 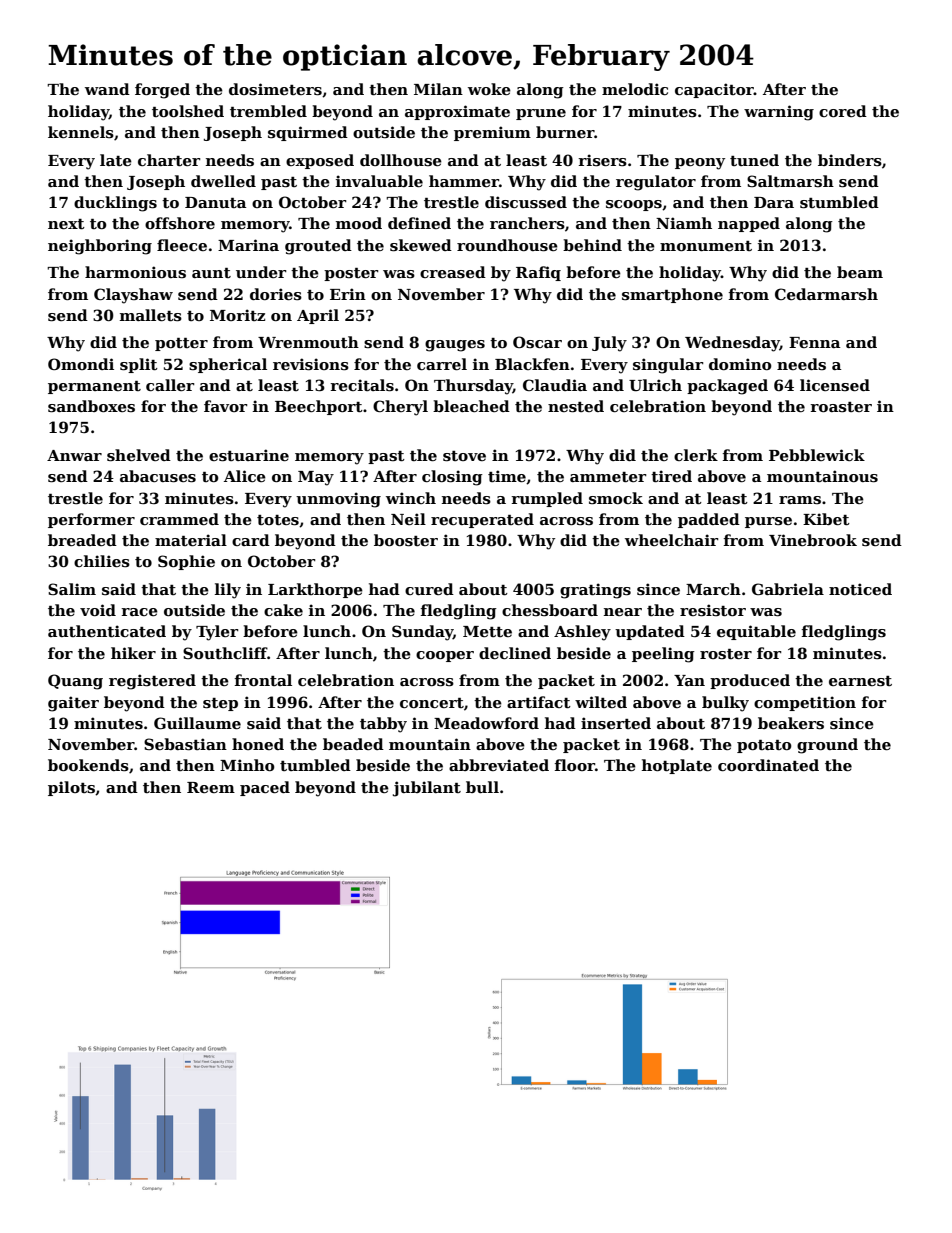 What do you see at coordinates (714, 90) in the image?
I see `capacitor` at bounding box center [714, 90].
